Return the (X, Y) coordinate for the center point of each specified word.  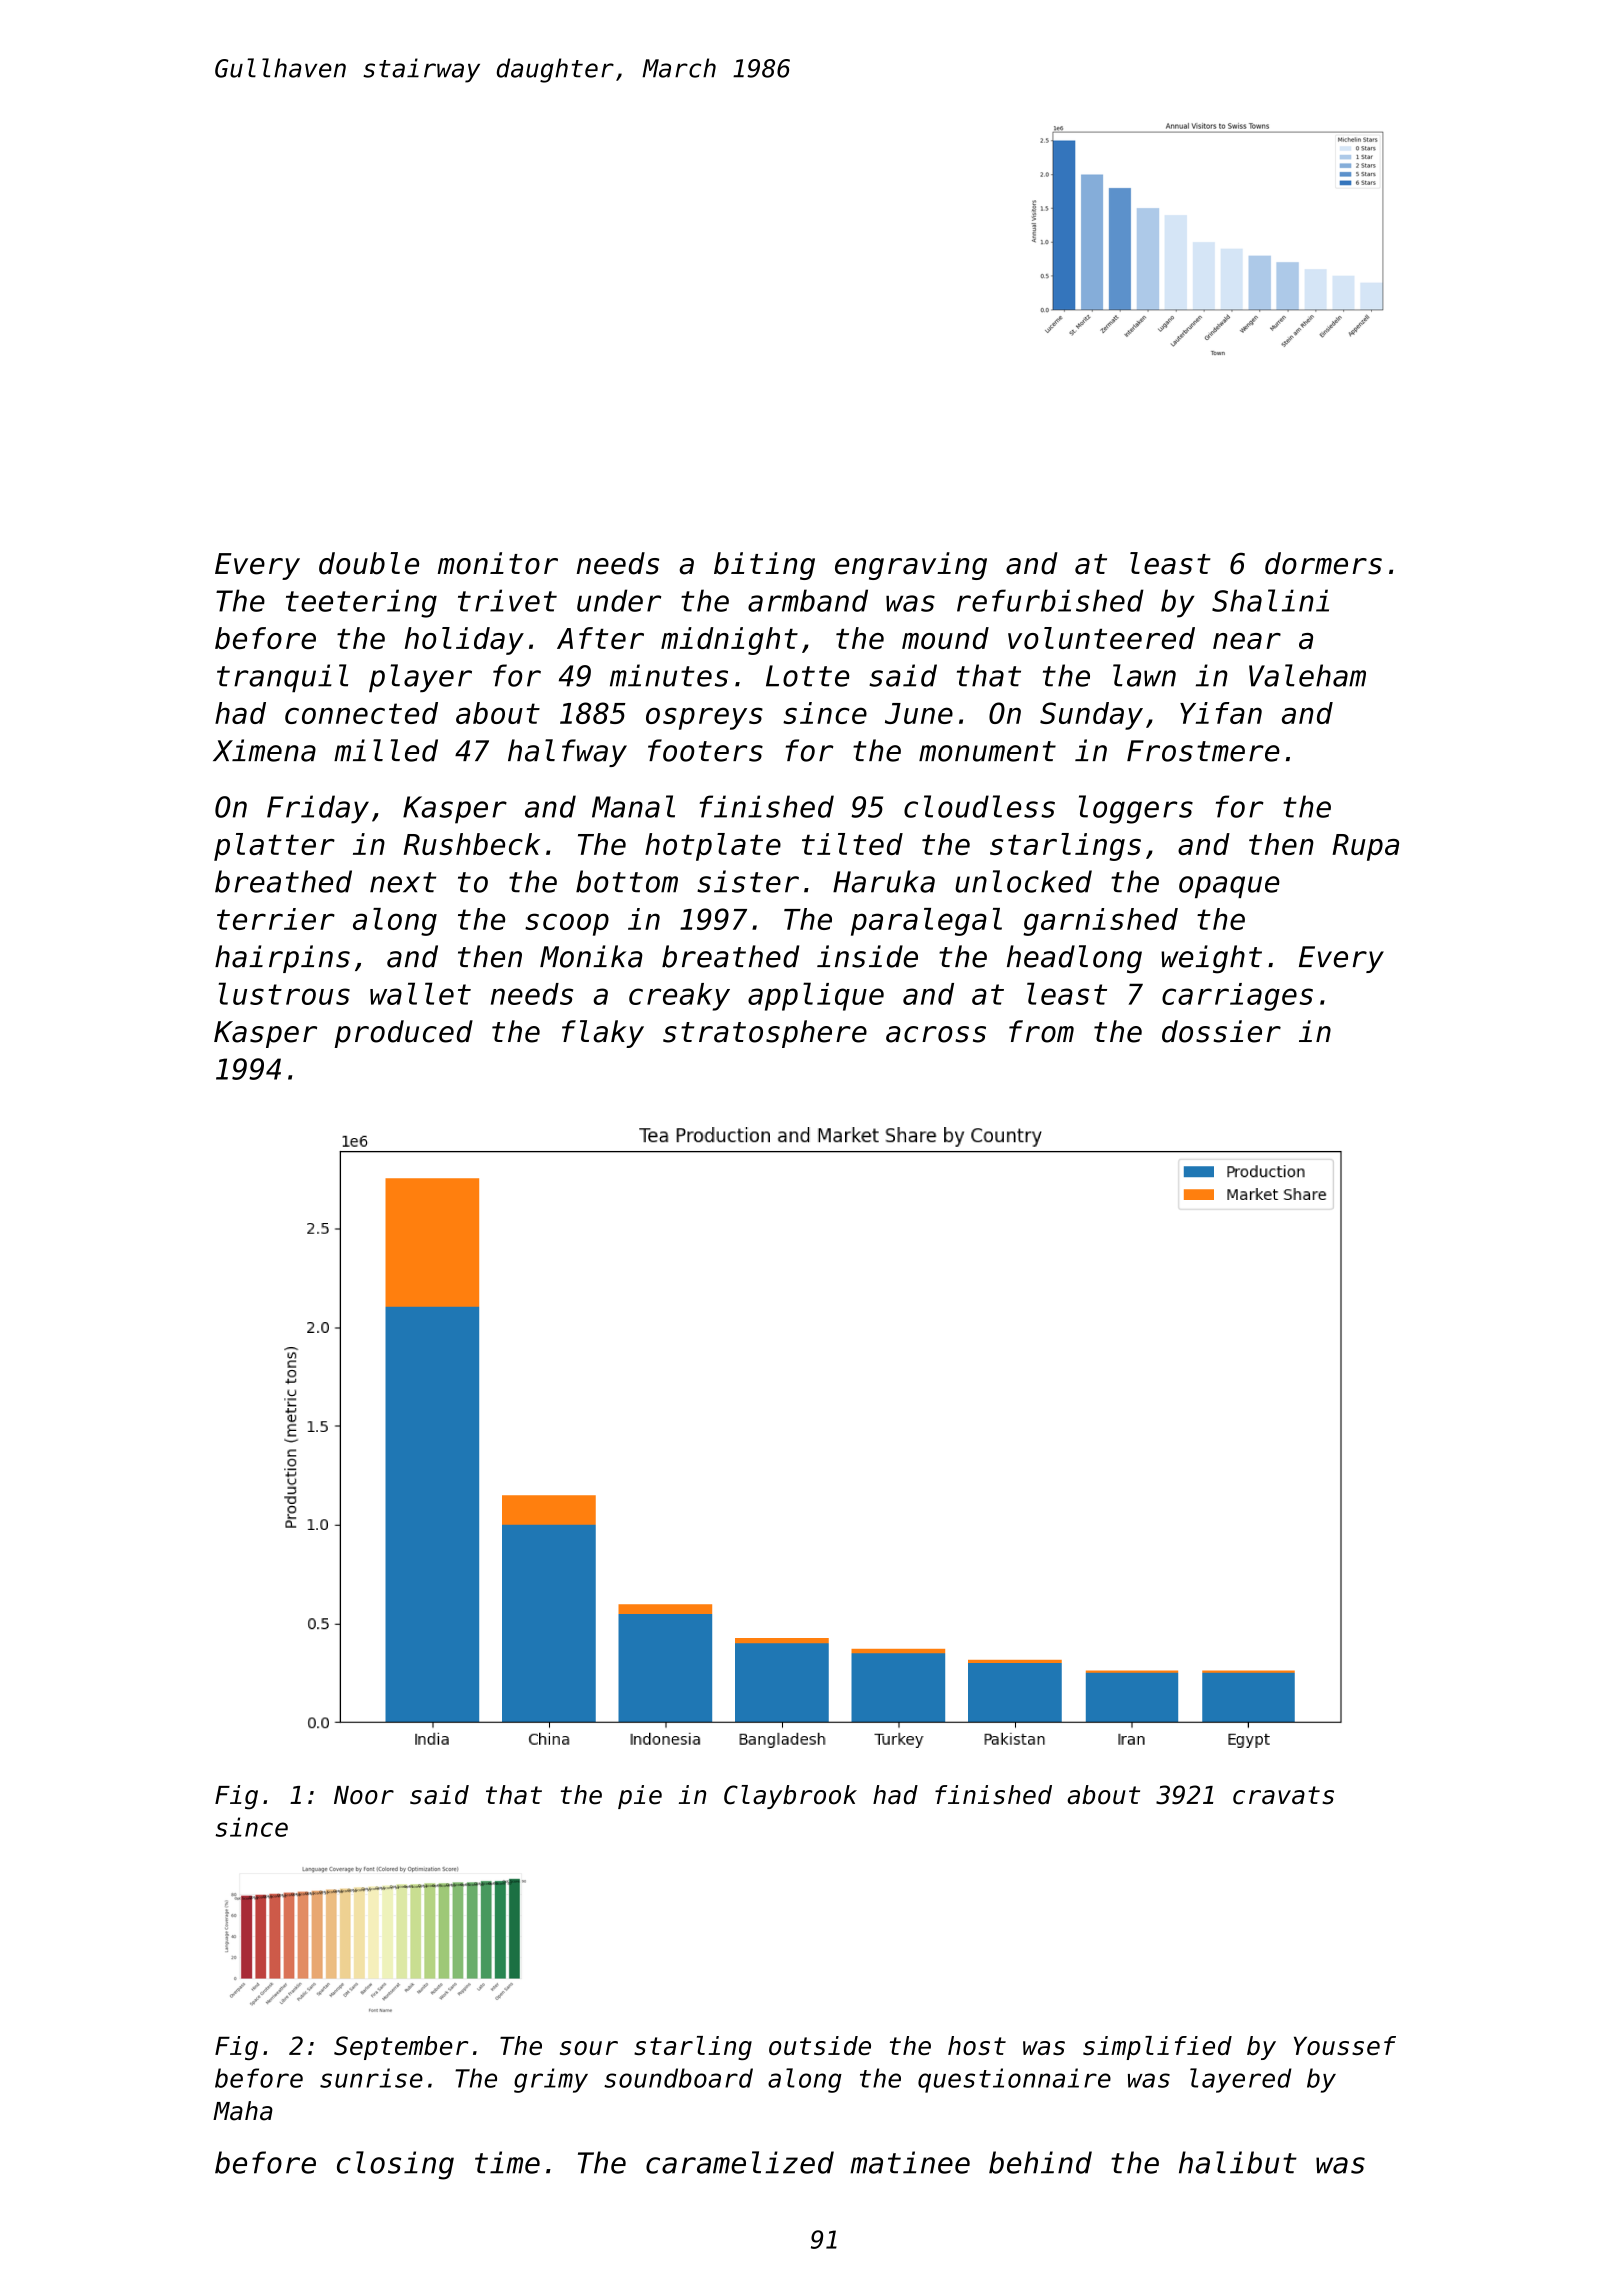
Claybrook (790, 1797)
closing (395, 2165)
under (619, 600)
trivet (507, 600)
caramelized (740, 2162)
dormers (1323, 563)
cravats (1283, 1795)
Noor (364, 1795)
